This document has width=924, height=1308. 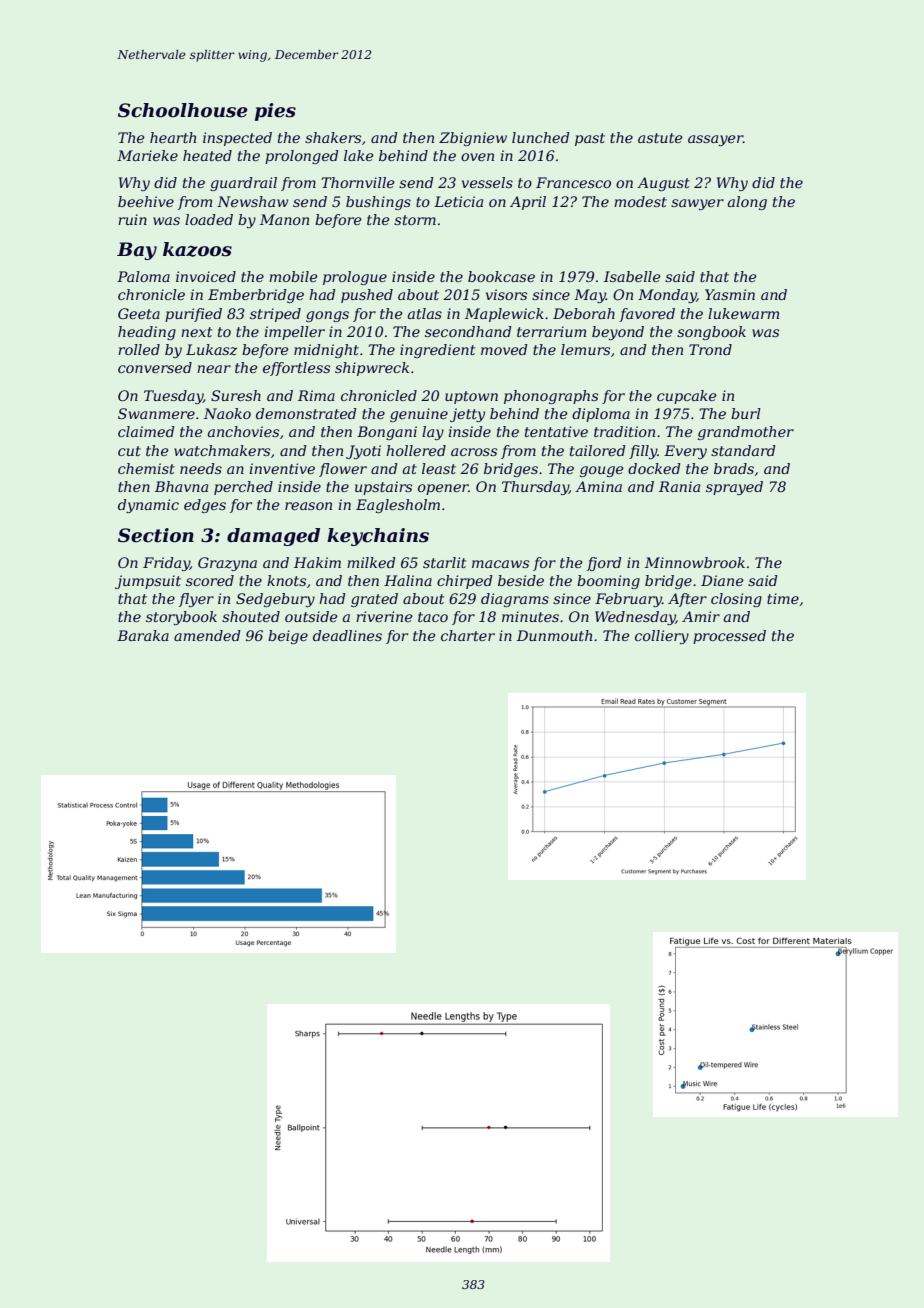 What do you see at coordinates (747, 203) in the document?
I see `along` at bounding box center [747, 203].
